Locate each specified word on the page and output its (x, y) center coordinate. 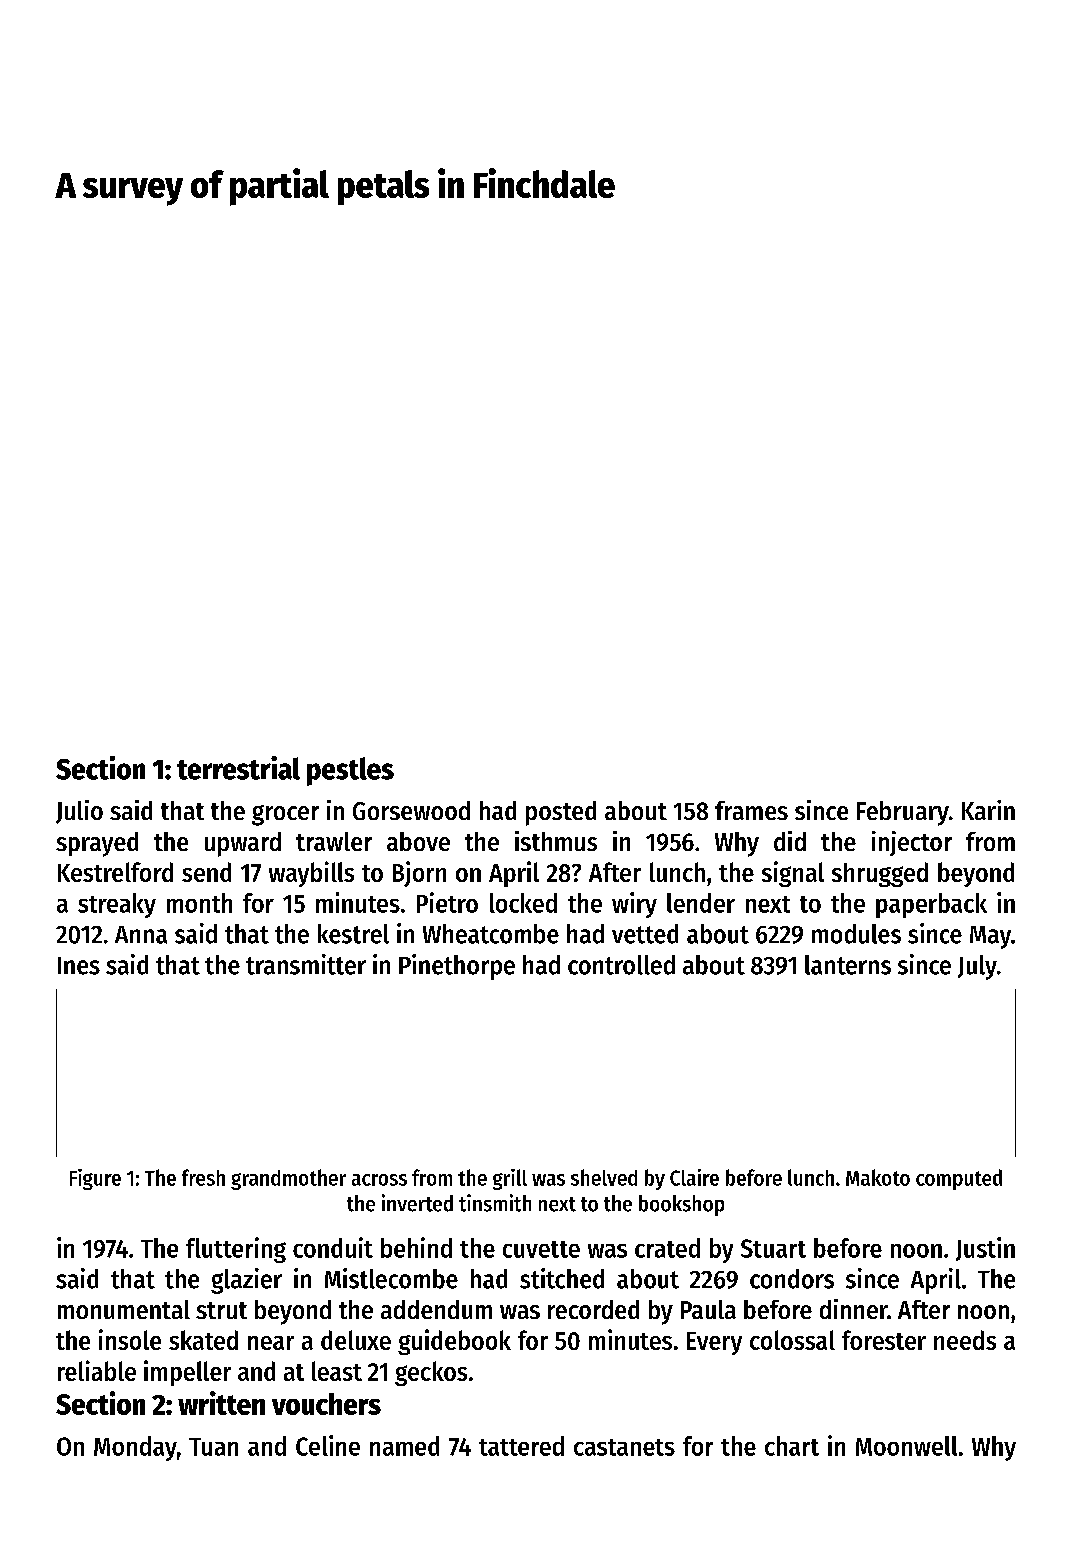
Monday (135, 1448)
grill (510, 1179)
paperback (931, 905)
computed (959, 1179)
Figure (95, 1179)
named (404, 1446)
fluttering (236, 1250)
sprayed (97, 844)
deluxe (356, 1340)
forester (884, 1340)
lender (701, 903)
